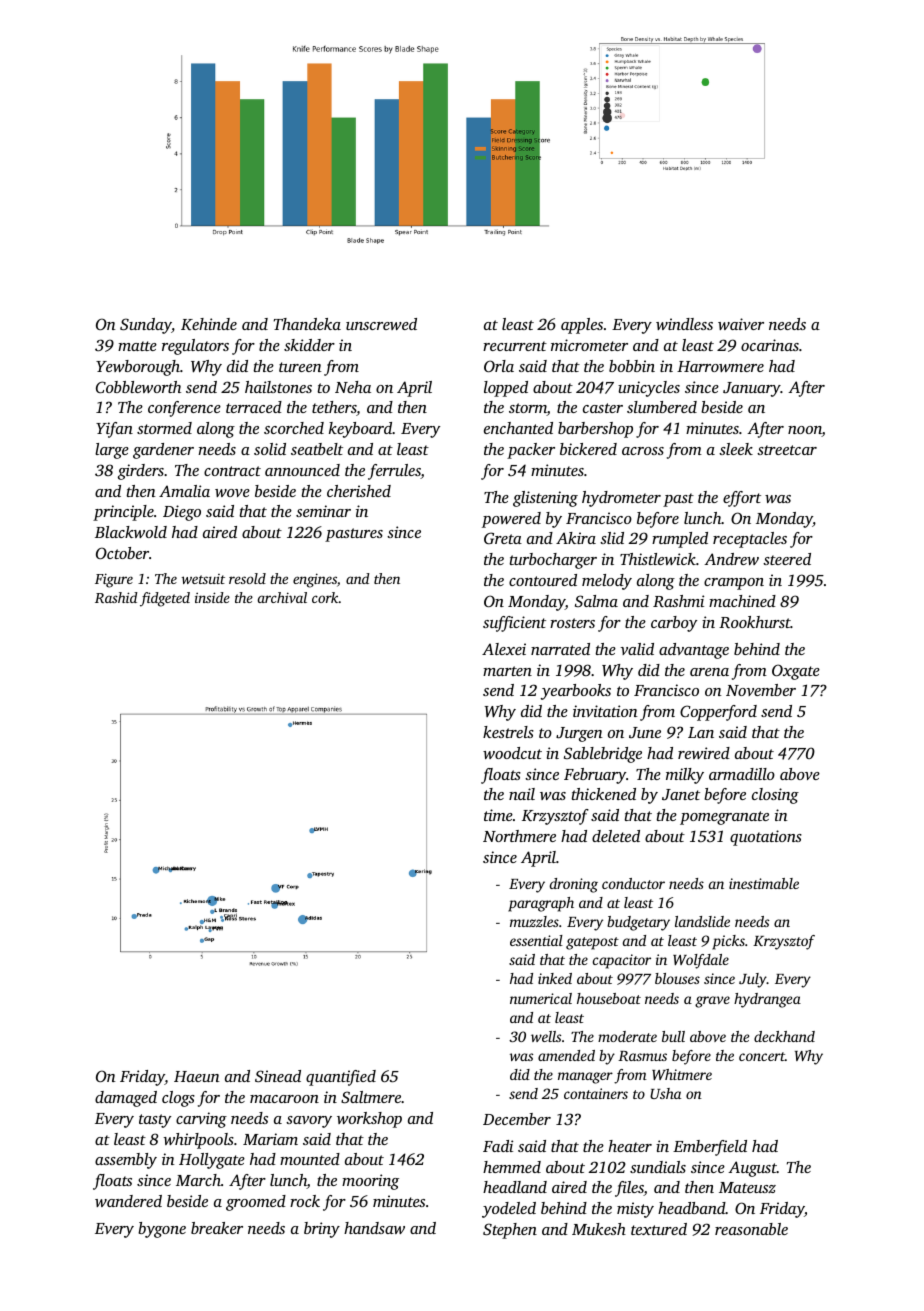 The height and width of the screenshot is (1311, 924). Describe the element at coordinates (510, 1231) in the screenshot. I see `Stephen` at that location.
